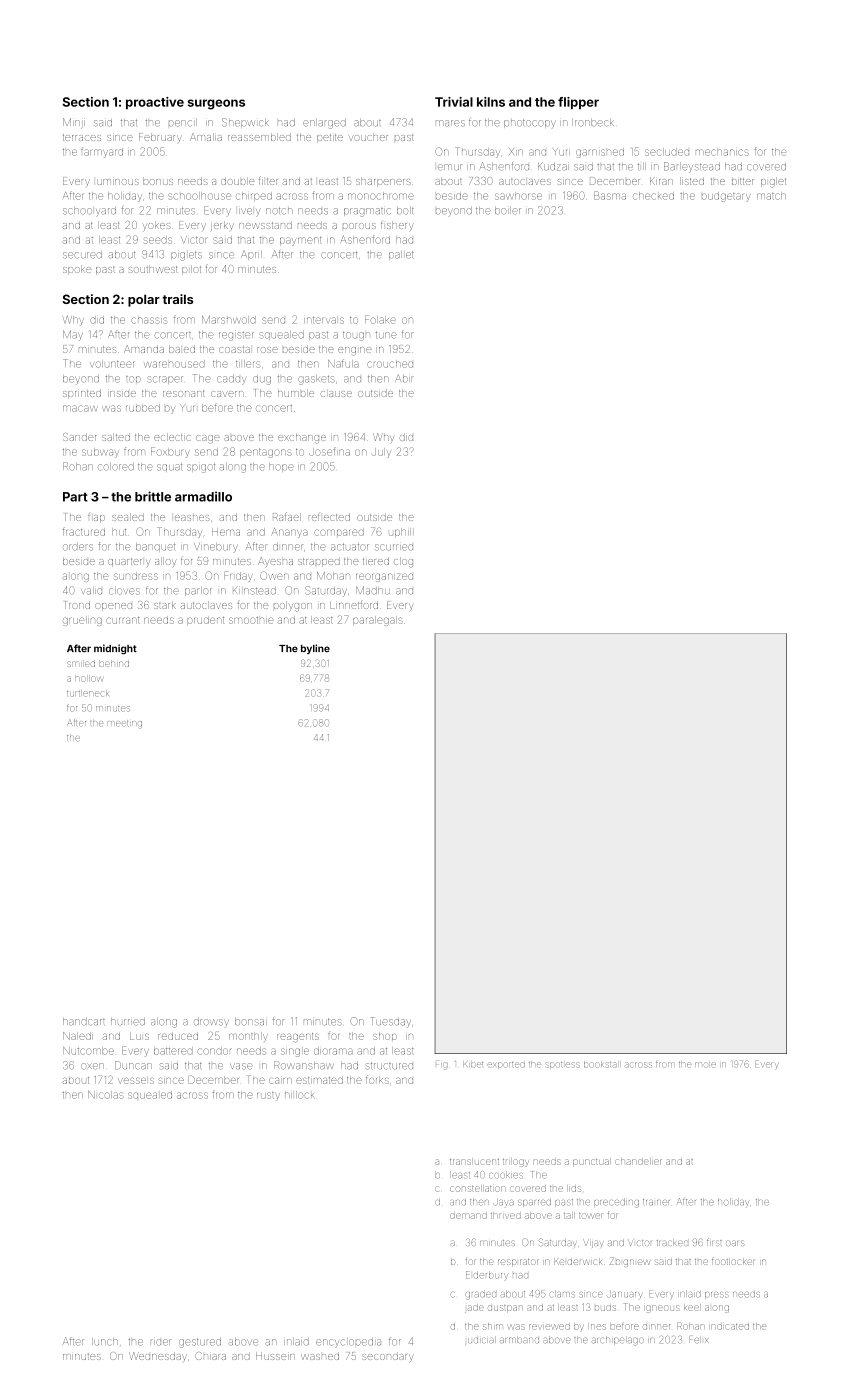 The width and height of the image is (849, 1400). What do you see at coordinates (705, 1064) in the image?
I see `mole` at bounding box center [705, 1064].
